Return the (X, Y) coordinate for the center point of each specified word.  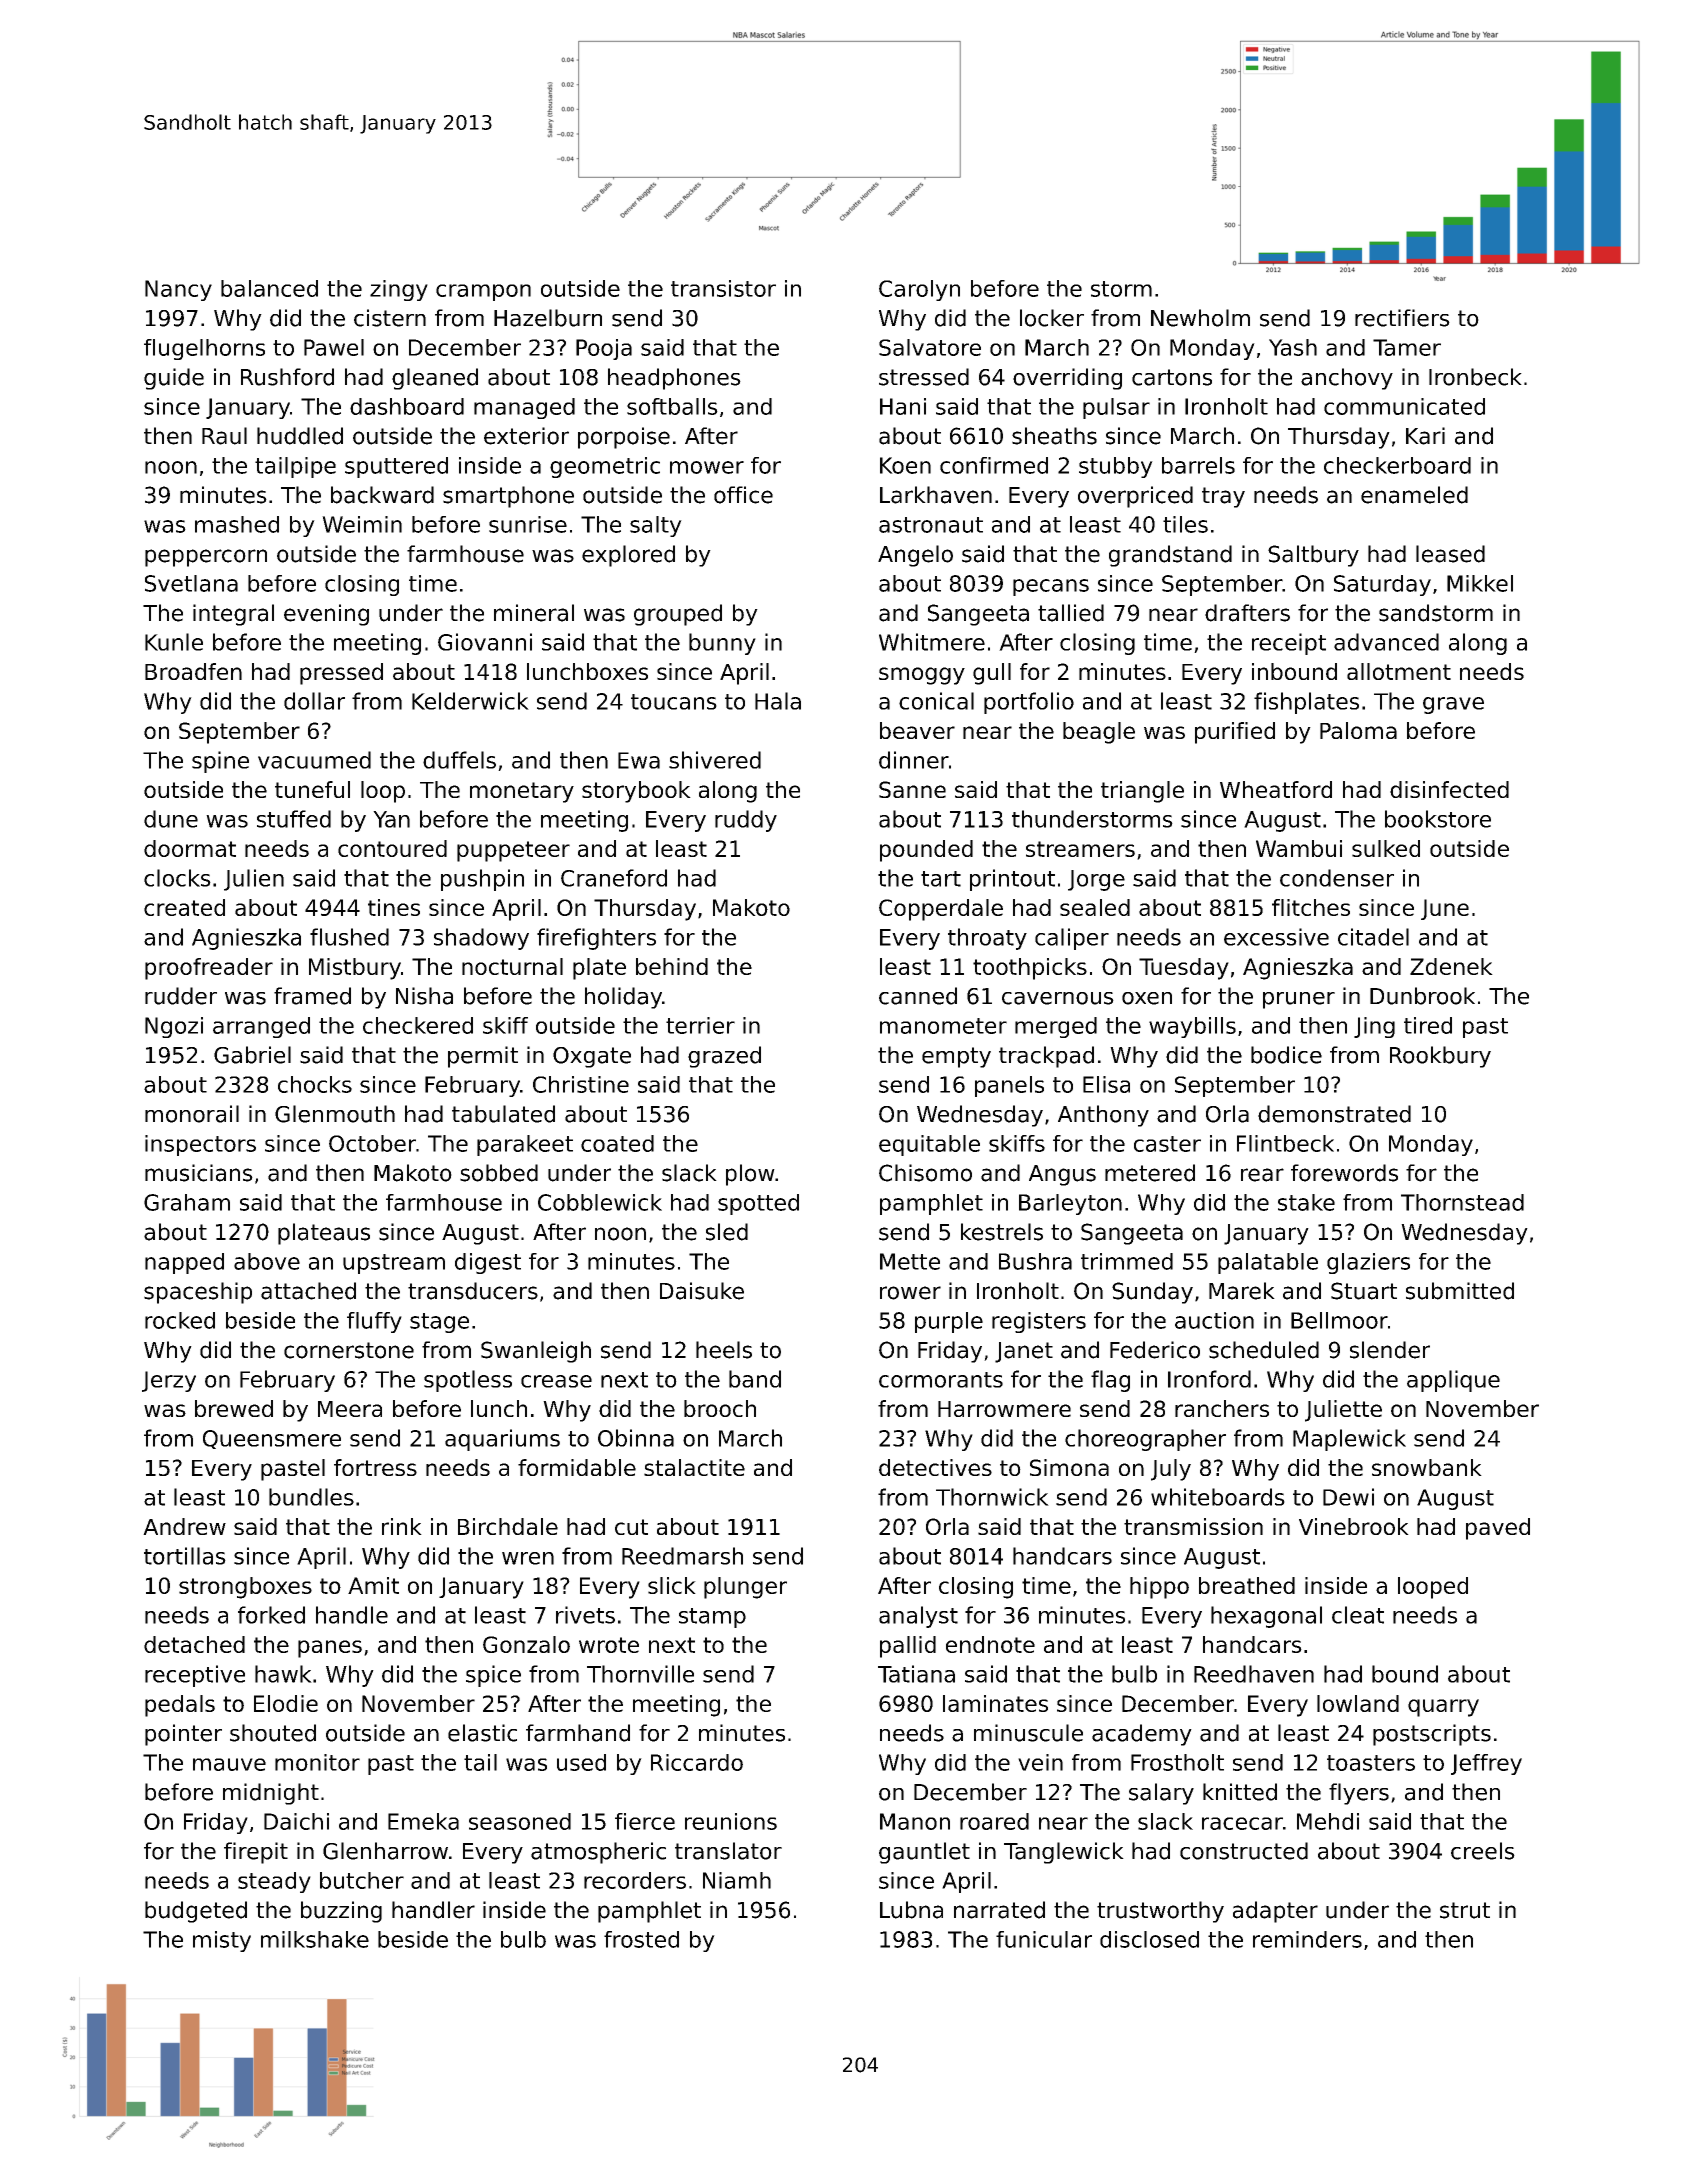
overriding (1067, 379)
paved (1498, 1529)
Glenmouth (335, 1114)
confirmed (994, 465)
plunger (745, 1588)
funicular (1044, 1939)
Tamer (1407, 347)
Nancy (178, 290)
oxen (1147, 998)
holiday (623, 998)
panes (330, 1649)
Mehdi (1328, 1821)
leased (1450, 554)
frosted (641, 1939)
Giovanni (485, 642)
